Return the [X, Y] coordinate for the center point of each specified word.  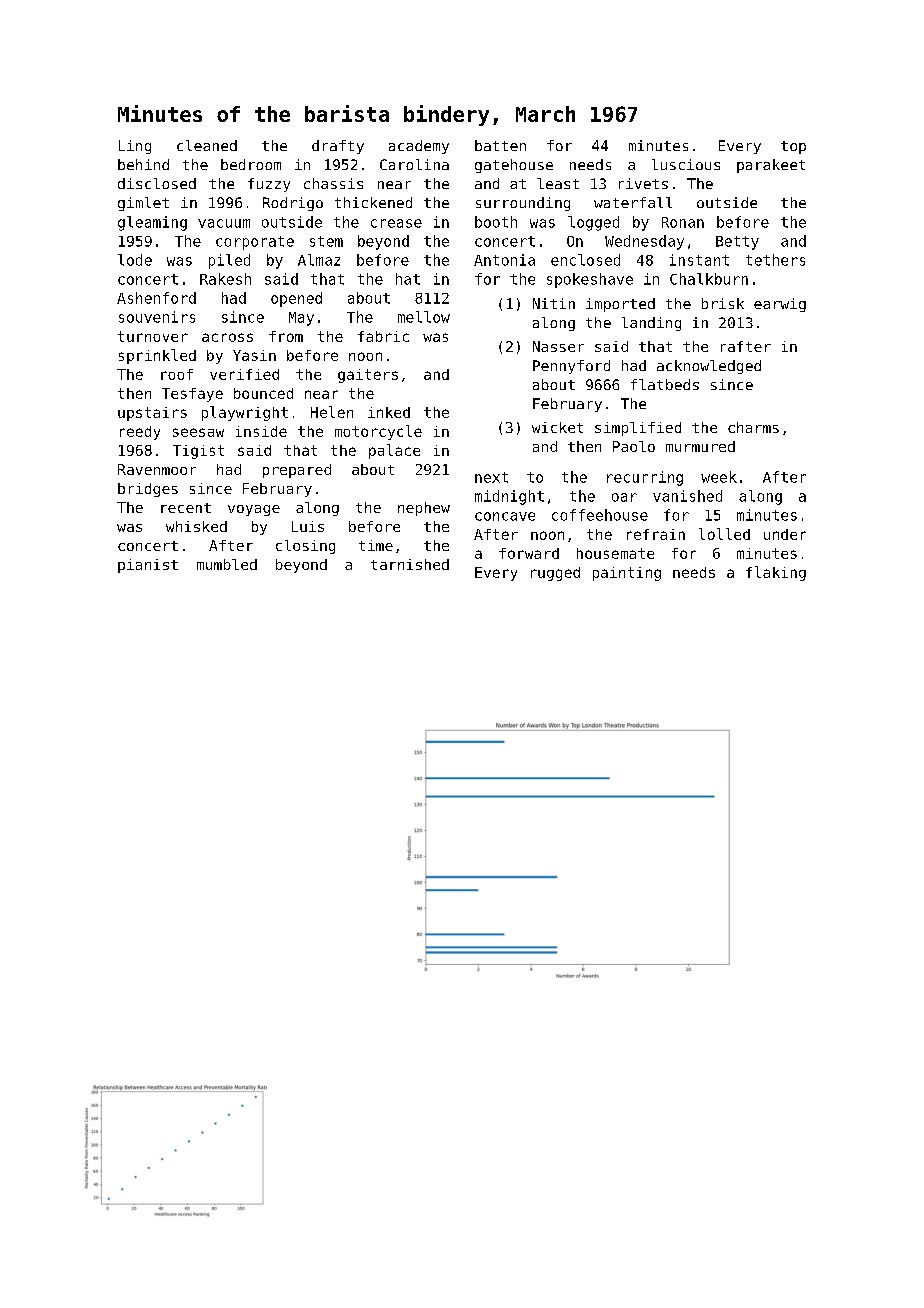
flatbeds [665, 384]
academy [419, 147]
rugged [555, 574]
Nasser [558, 346]
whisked [196, 526]
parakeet [771, 166]
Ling [135, 147]
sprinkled [157, 356]
